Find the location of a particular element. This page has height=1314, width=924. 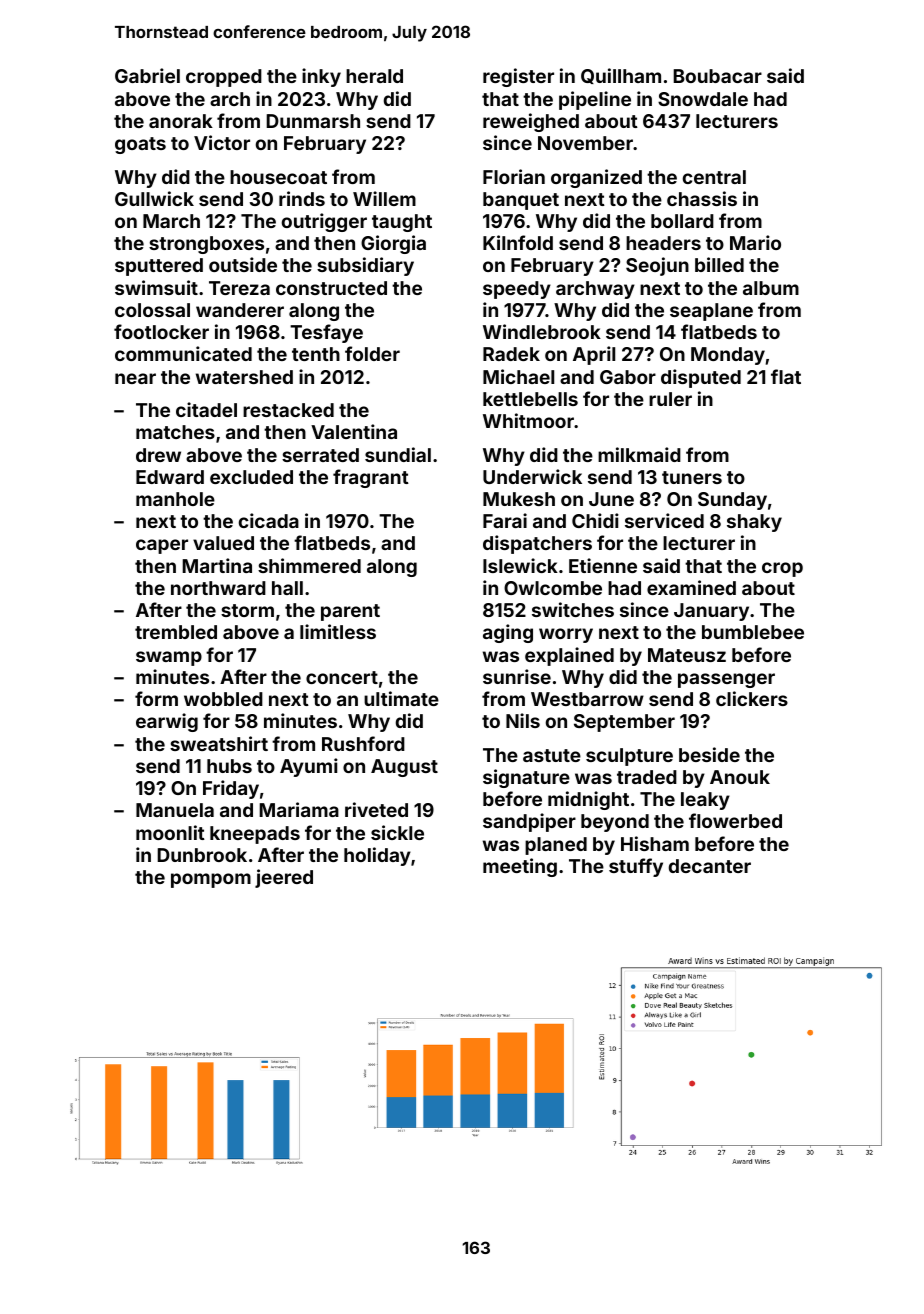

moonlit is located at coordinates (170, 832).
